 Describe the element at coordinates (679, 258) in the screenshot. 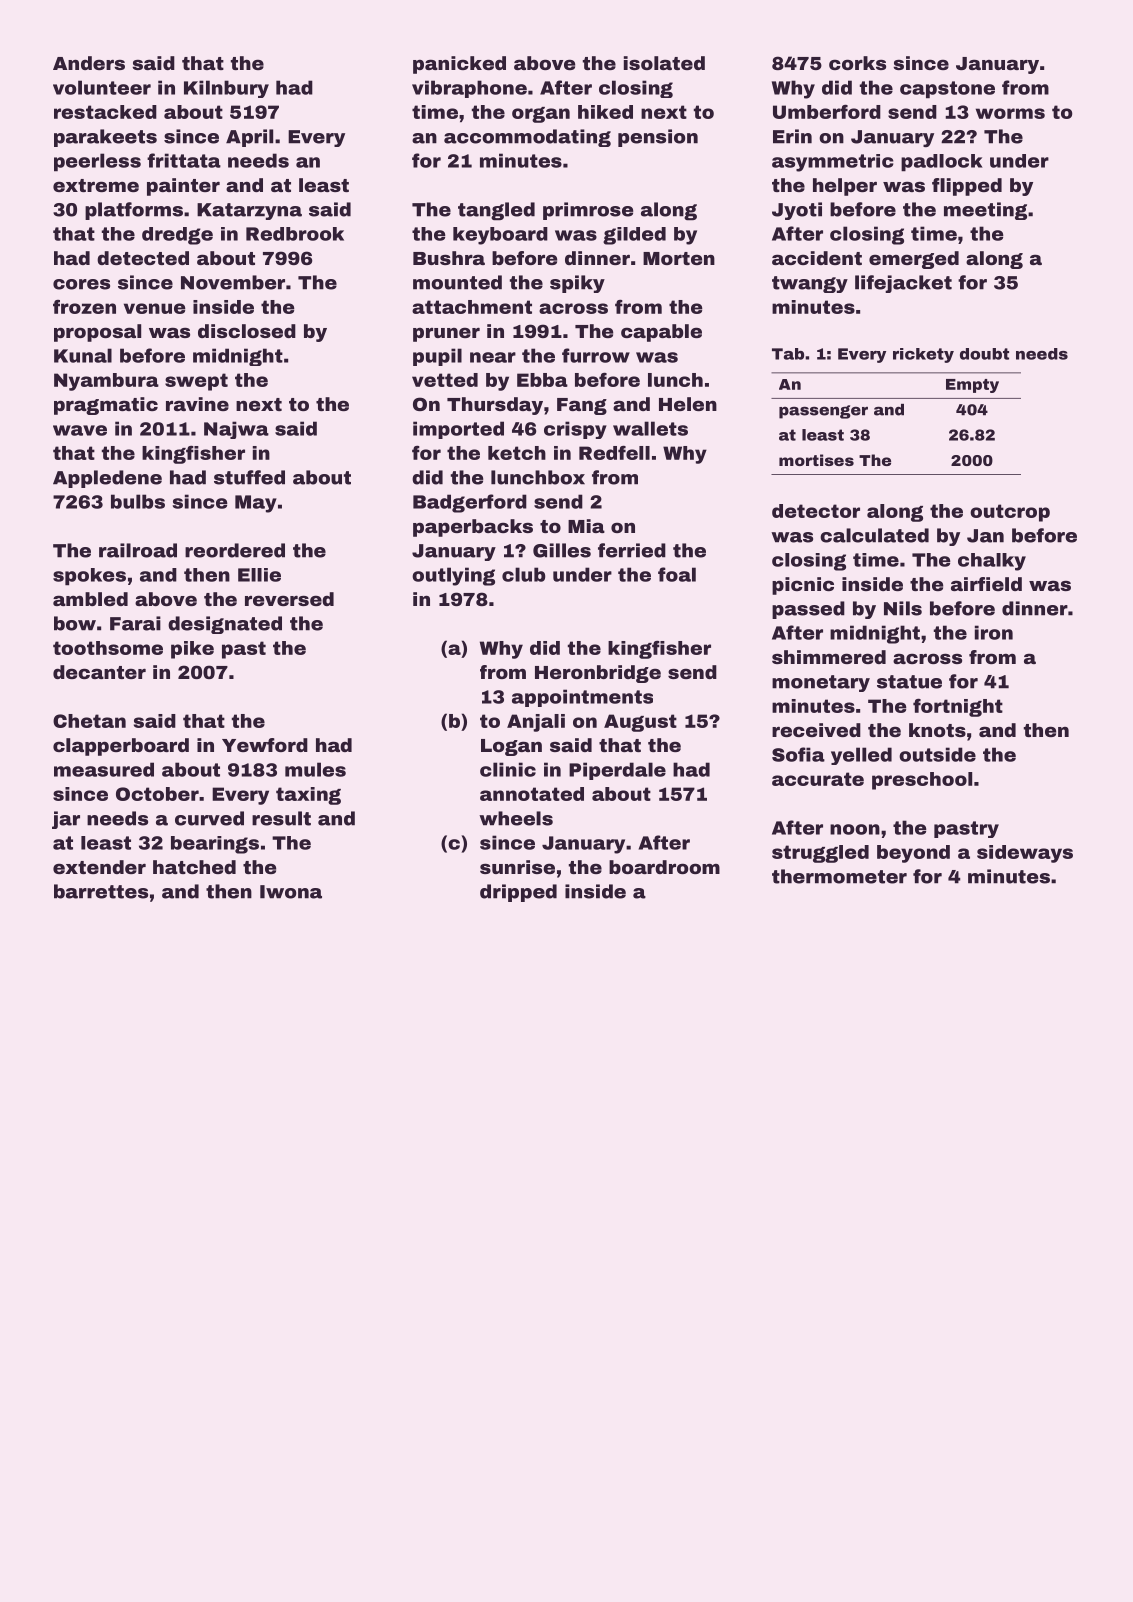

I see `Morten` at that location.
